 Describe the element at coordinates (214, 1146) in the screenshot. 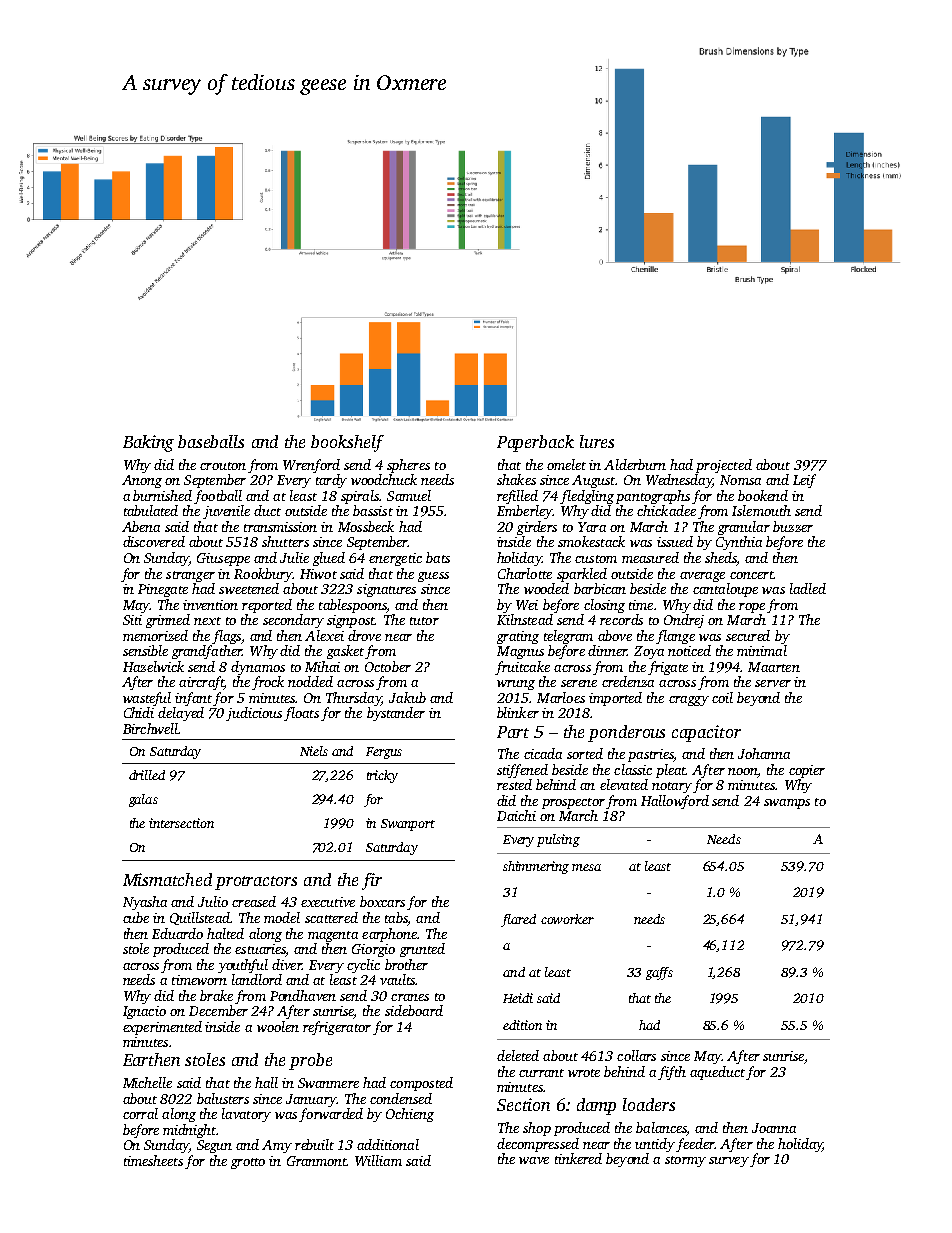

I see `Segun` at that location.
